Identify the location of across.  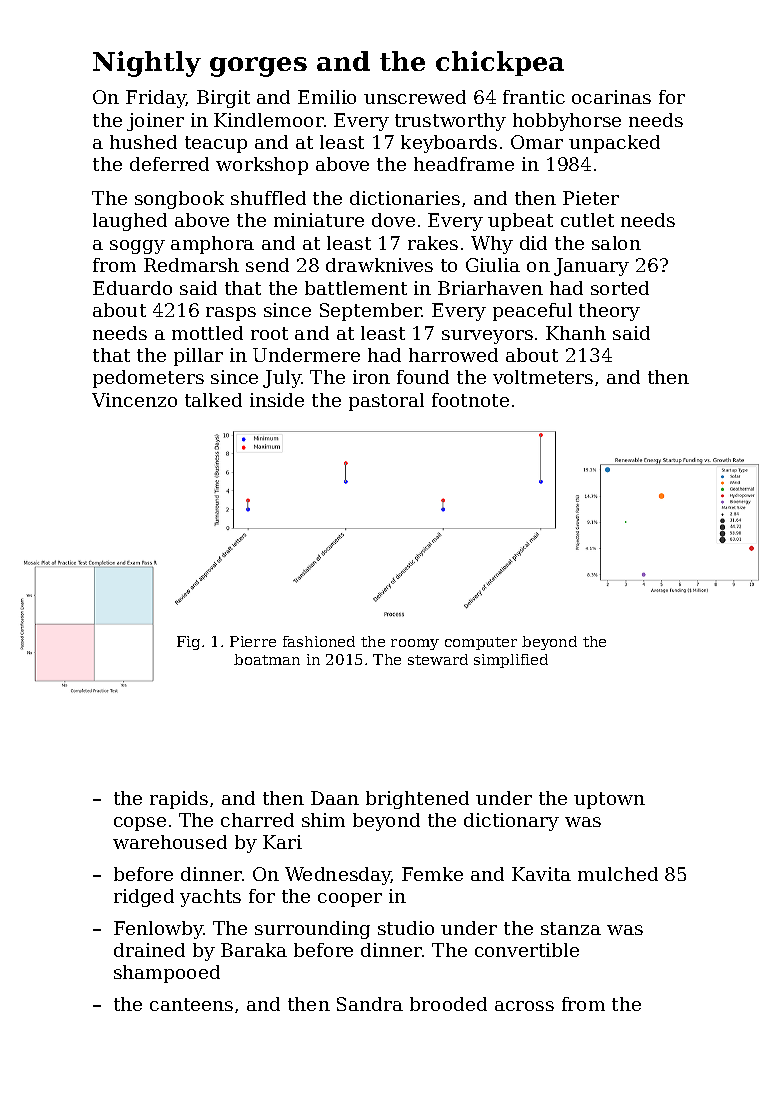
(524, 1006).
